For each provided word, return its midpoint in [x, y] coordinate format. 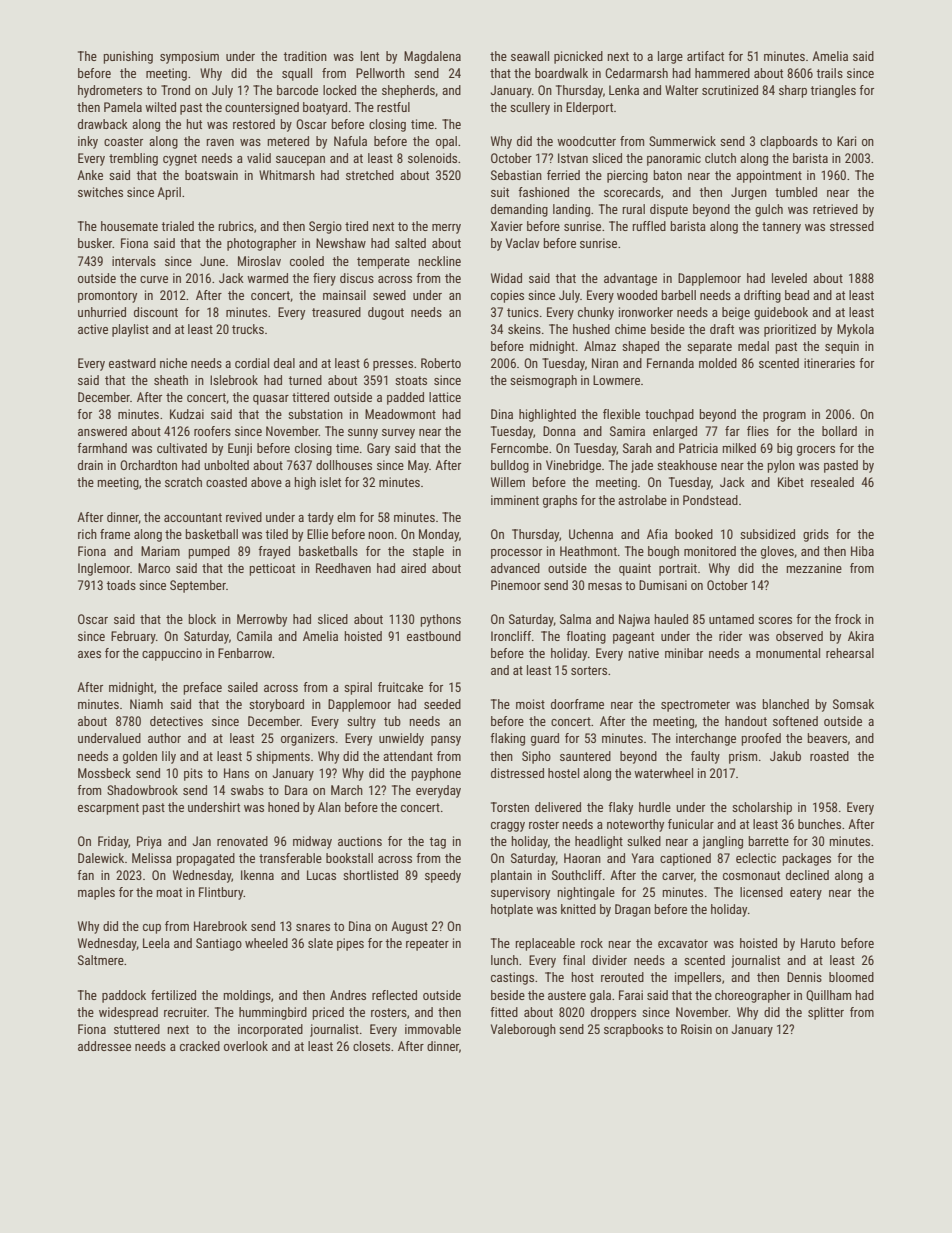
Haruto [818, 943]
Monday [439, 535]
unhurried [102, 312]
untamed [731, 619]
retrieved [835, 209]
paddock [124, 996]
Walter [681, 90]
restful [393, 107]
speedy [443, 876]
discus [357, 278]
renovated [242, 841]
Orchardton [148, 465]
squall [297, 74]
